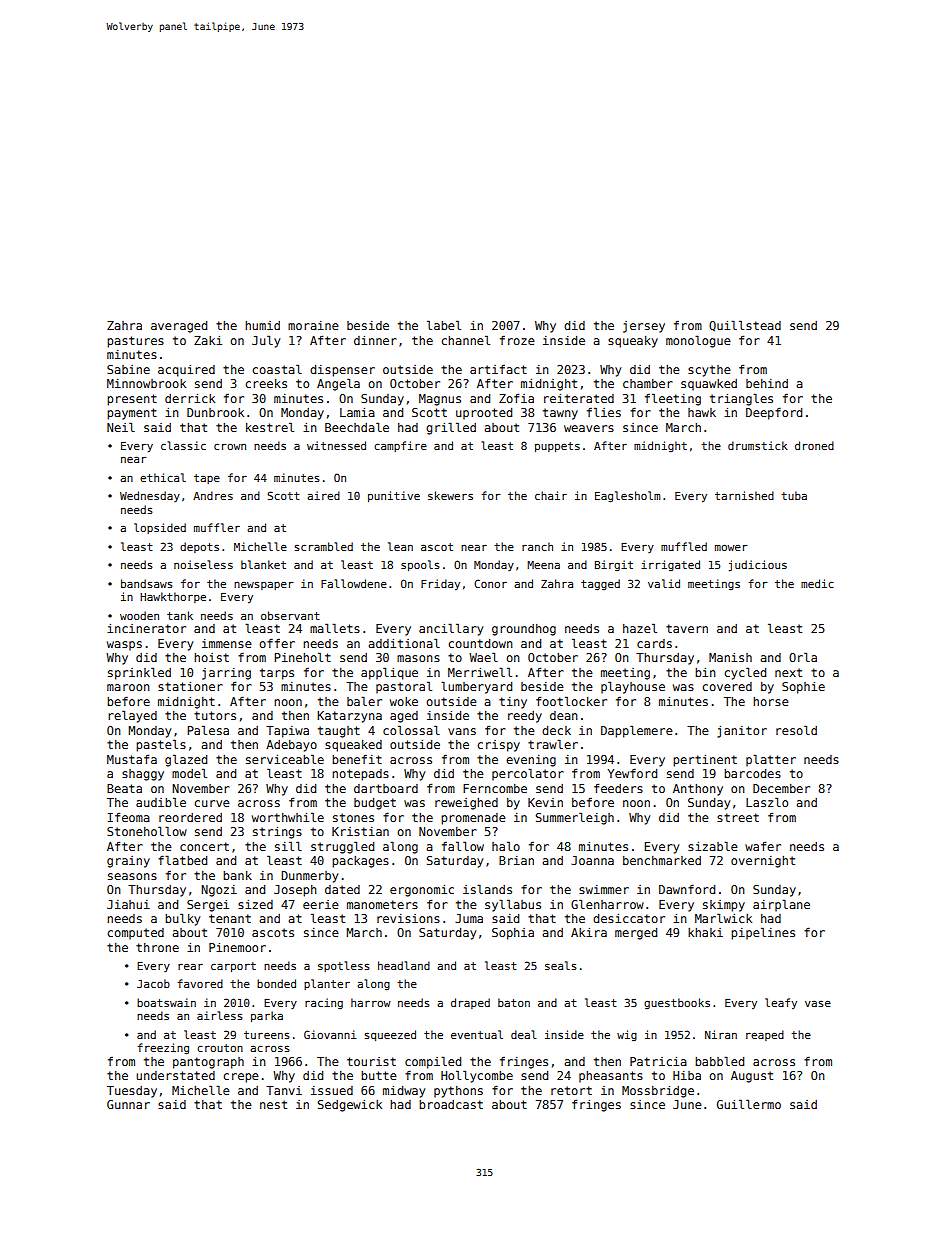 The image size is (952, 1233). What do you see at coordinates (451, 1104) in the image?
I see `broadcast` at bounding box center [451, 1104].
